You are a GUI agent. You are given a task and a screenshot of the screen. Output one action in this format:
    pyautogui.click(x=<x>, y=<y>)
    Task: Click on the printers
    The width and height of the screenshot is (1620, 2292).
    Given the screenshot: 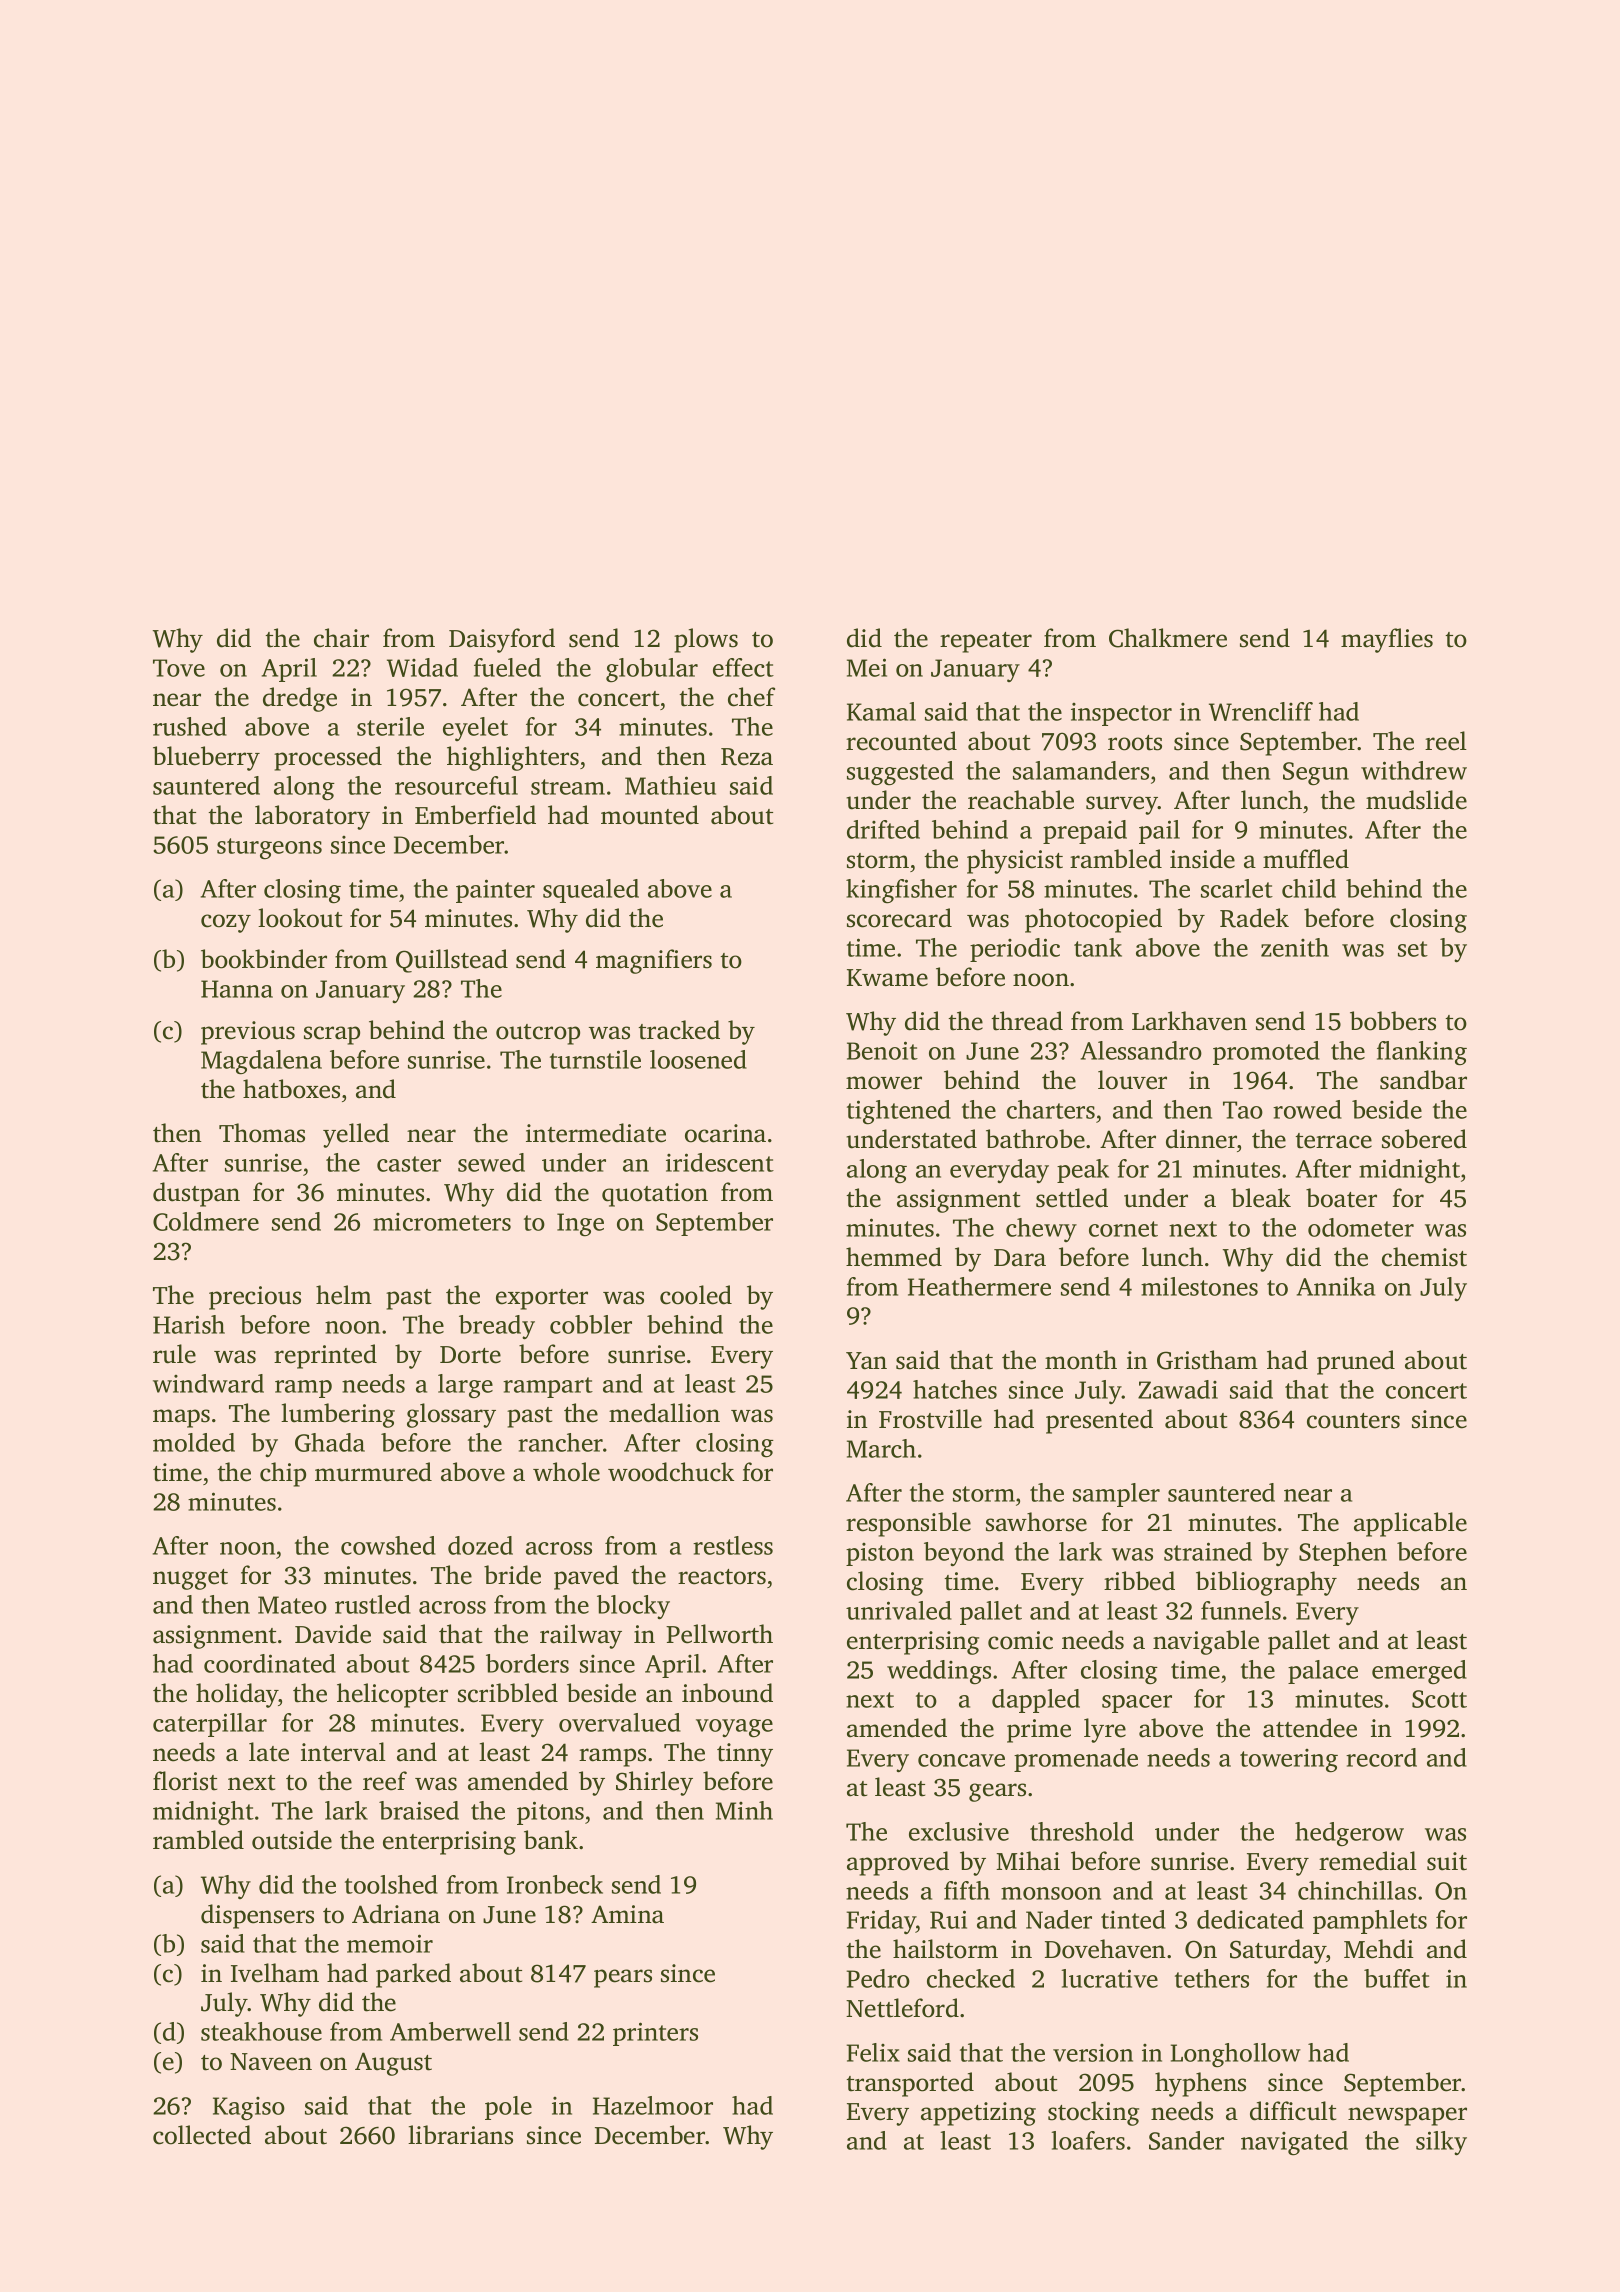 What is the action you would take?
    pyautogui.click(x=655, y=2034)
